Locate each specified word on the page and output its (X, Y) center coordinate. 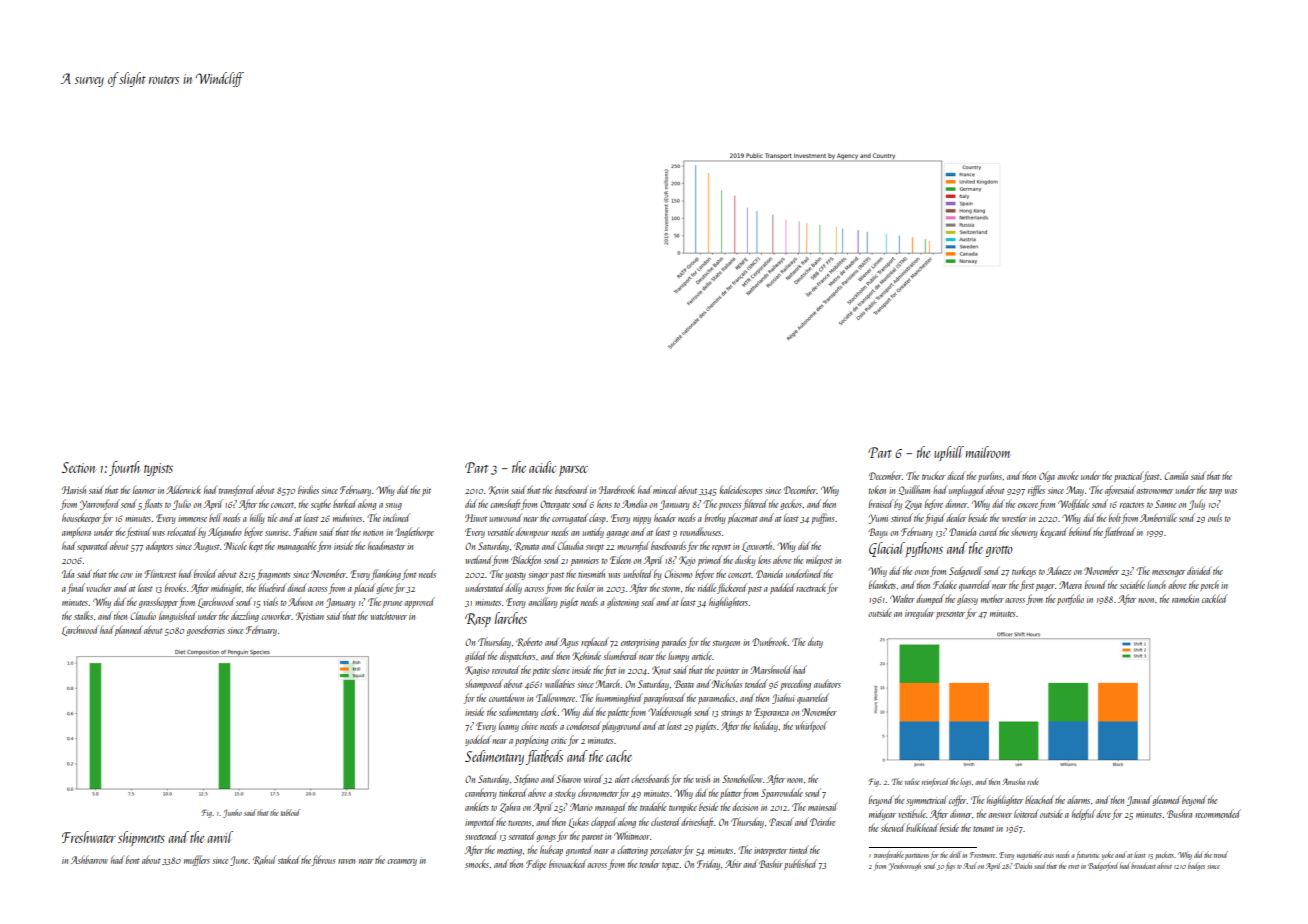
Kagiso (477, 671)
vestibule (912, 813)
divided (1199, 570)
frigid (935, 518)
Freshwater (89, 837)
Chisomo (678, 573)
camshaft (505, 504)
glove (385, 588)
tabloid (290, 812)
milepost (819, 560)
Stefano (526, 779)
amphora (76, 532)
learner (144, 489)
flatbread (1120, 532)
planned (129, 630)
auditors (827, 683)
